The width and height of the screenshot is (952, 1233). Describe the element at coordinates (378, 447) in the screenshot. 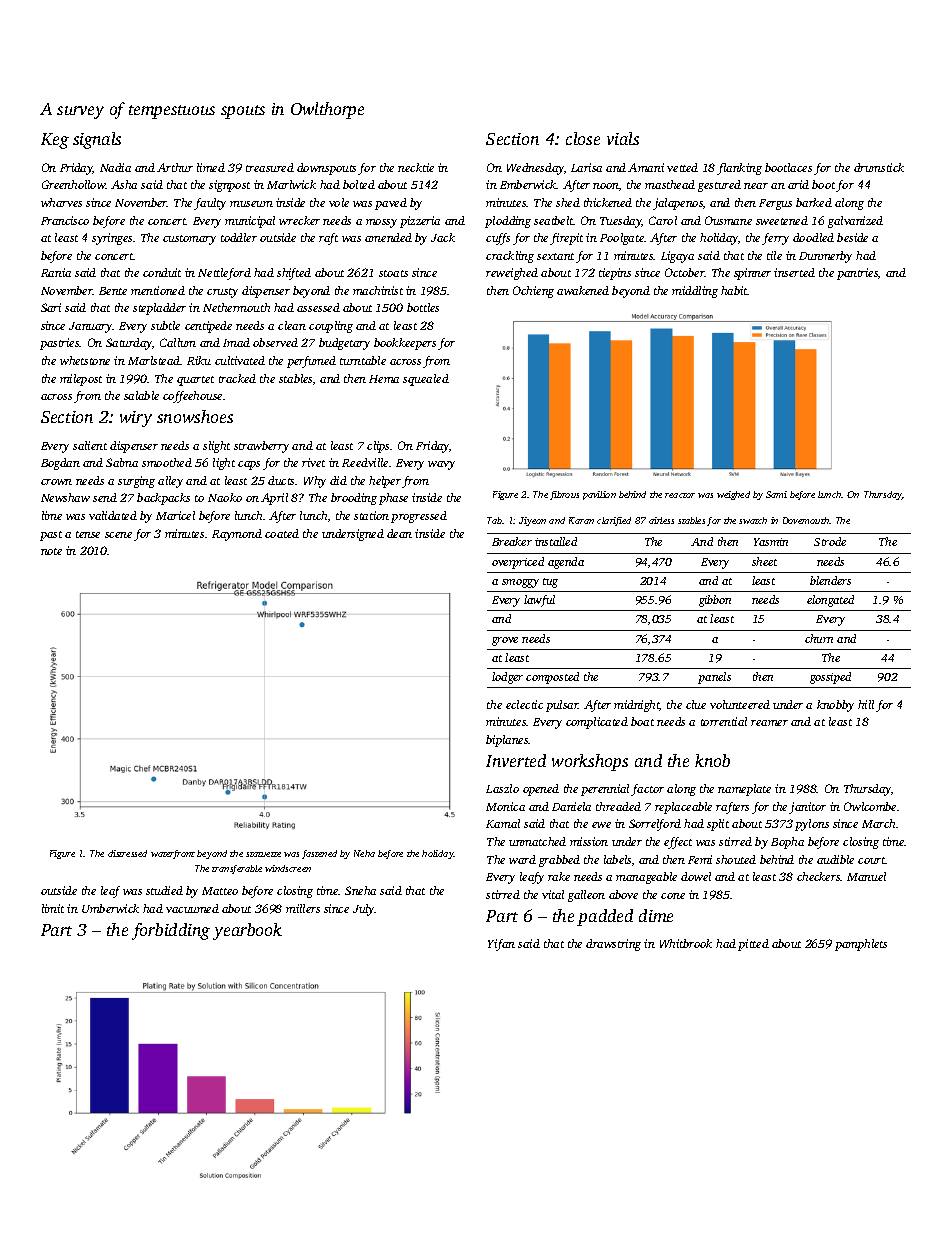

I see `clips` at that location.
